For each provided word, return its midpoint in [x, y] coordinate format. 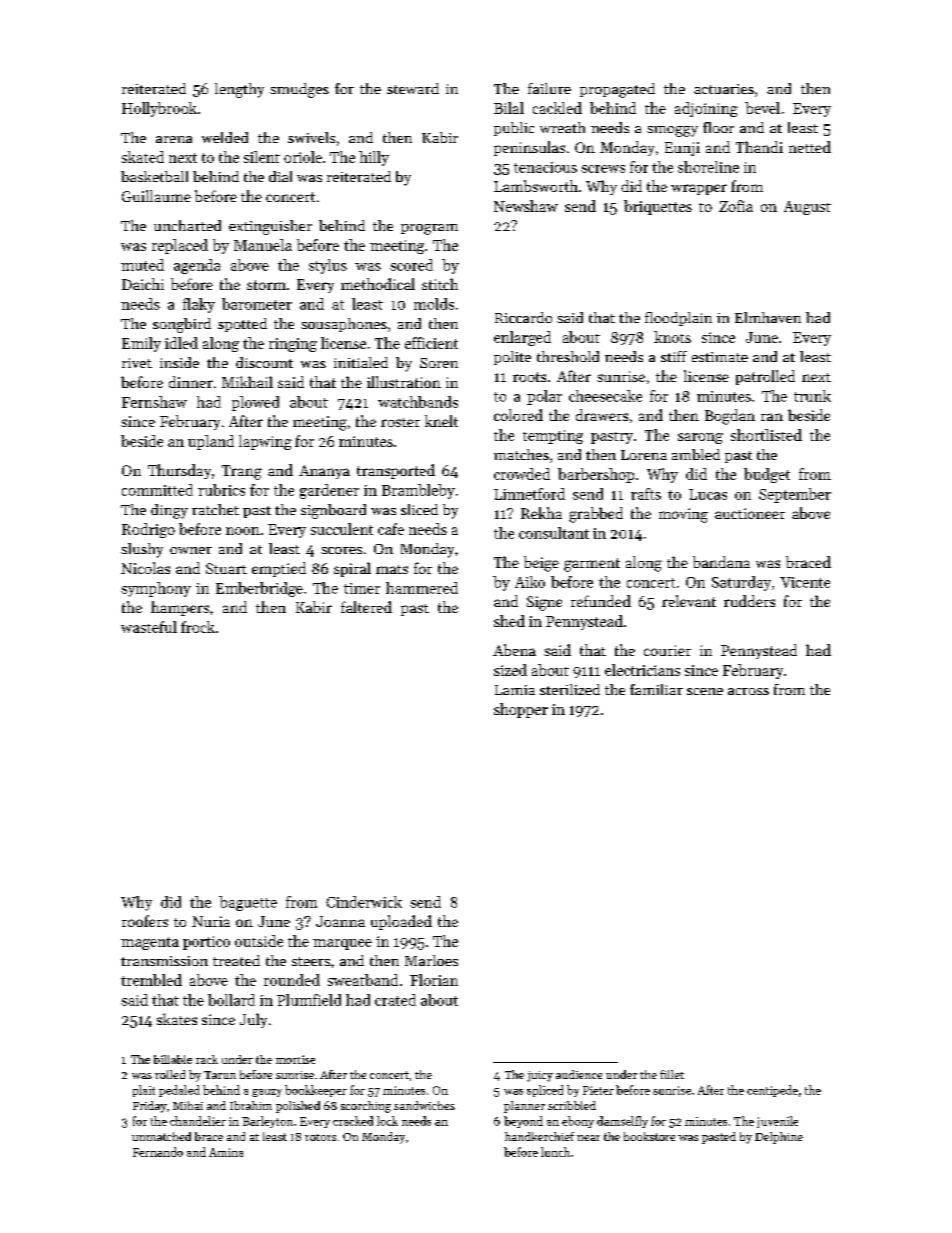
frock [198, 627]
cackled [557, 108]
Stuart [226, 568]
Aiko [530, 582]
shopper [521, 710]
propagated [617, 90]
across [748, 691]
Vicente [805, 582]
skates [177, 1019]
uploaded [401, 922]
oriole [303, 157]
